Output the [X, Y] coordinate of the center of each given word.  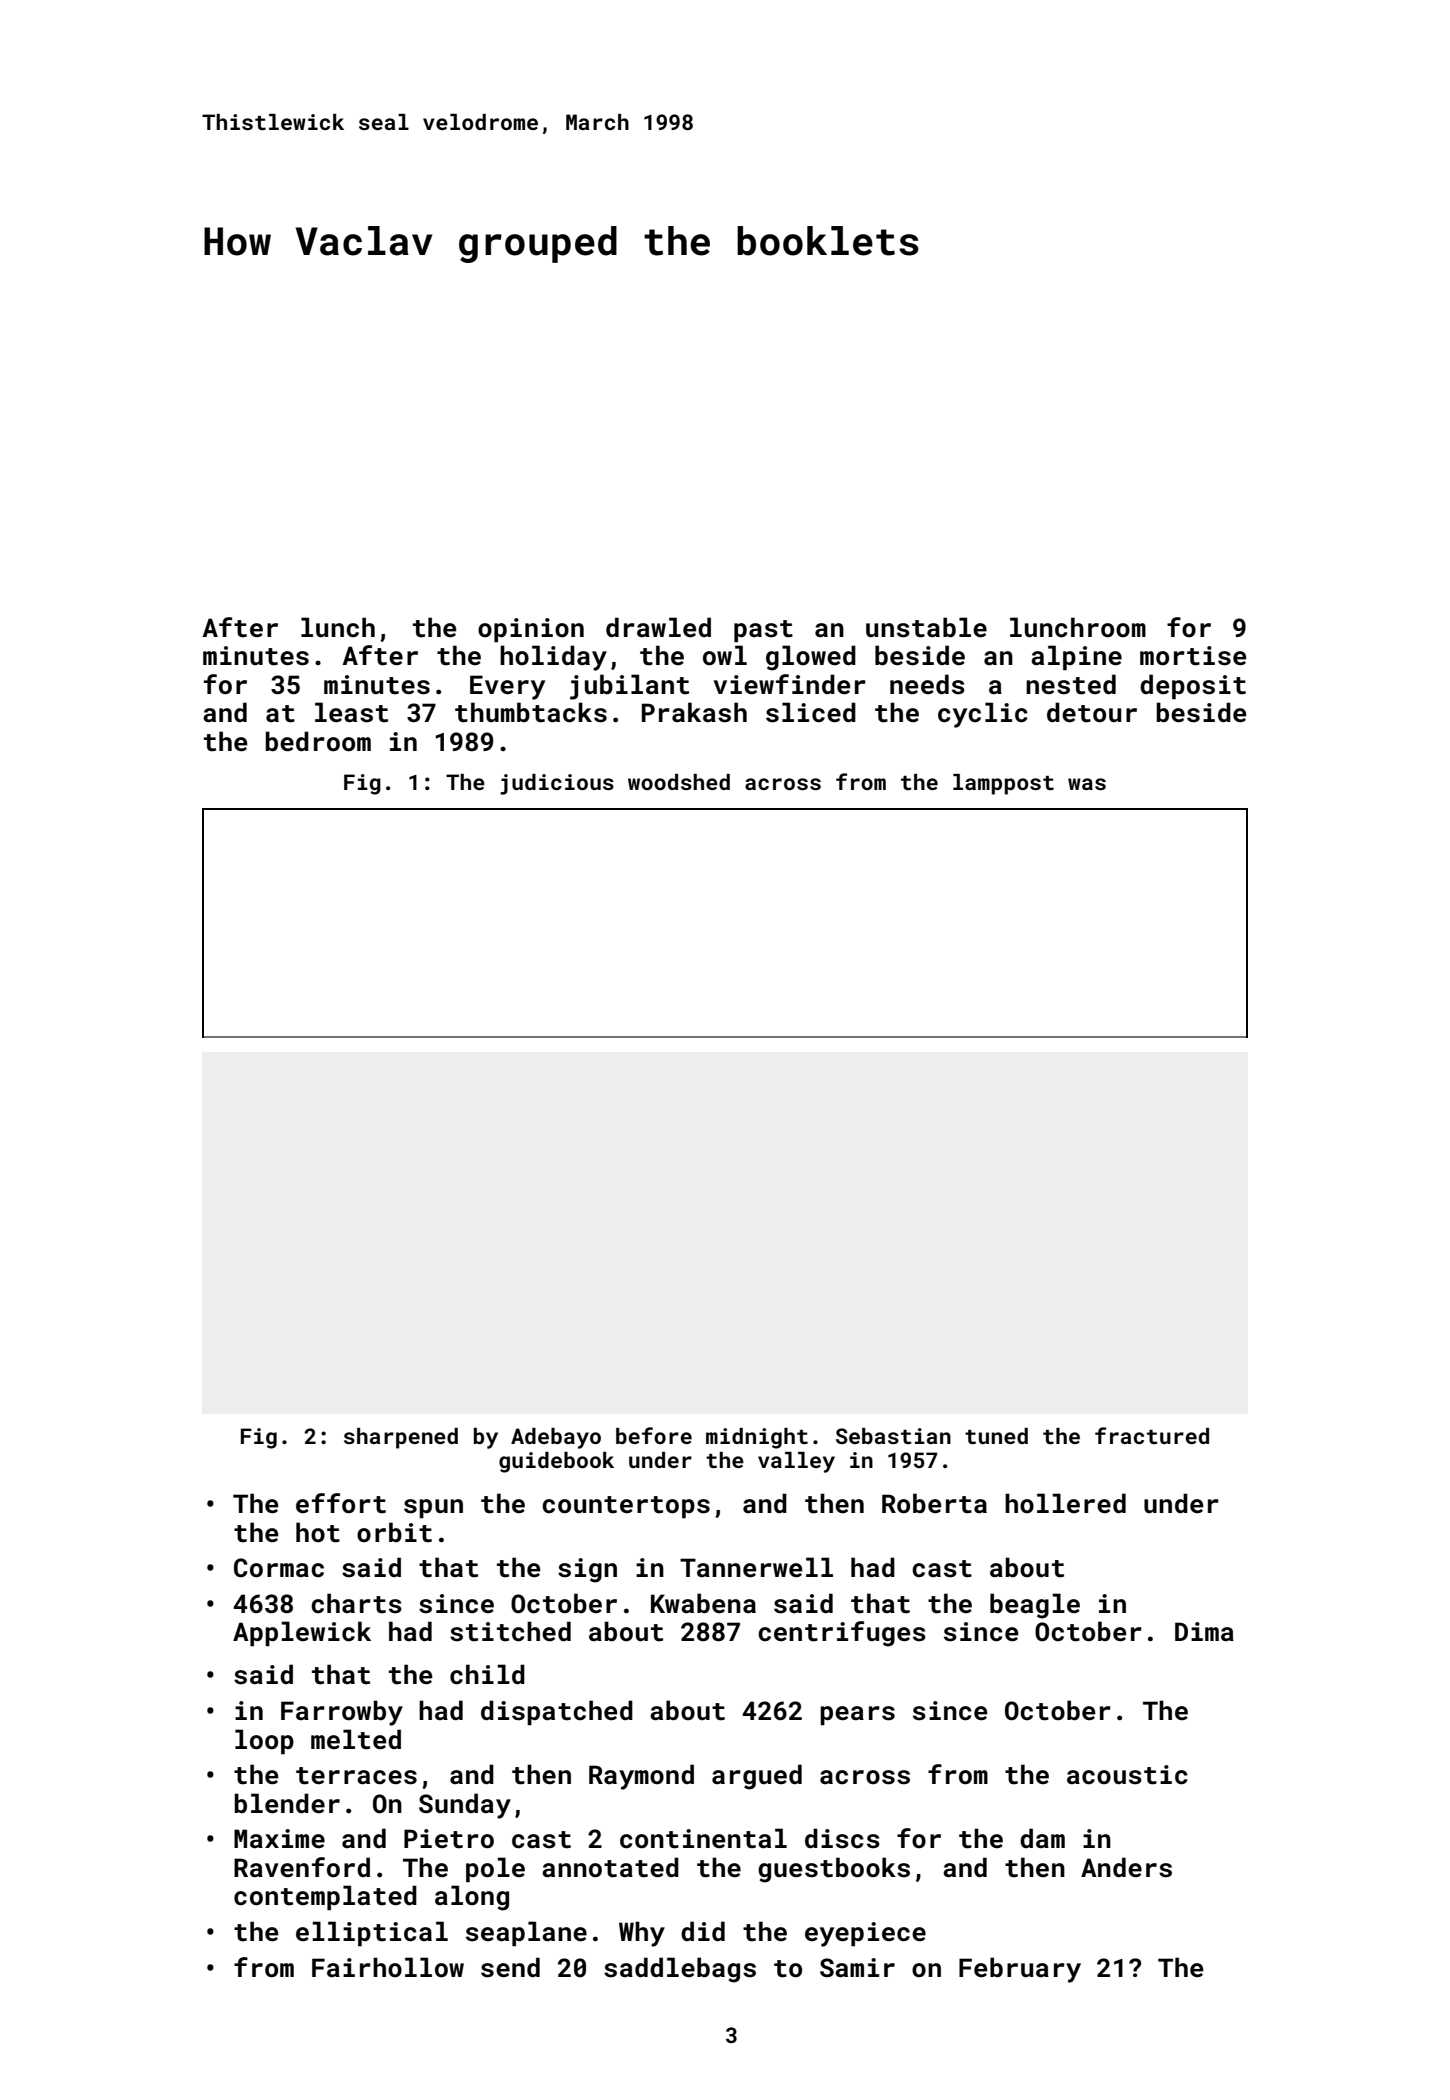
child [487, 1674]
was [1087, 784]
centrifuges [842, 1634]
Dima [1204, 1631]
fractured [1152, 1435]
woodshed [679, 782]
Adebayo [556, 1438]
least [351, 712]
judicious [557, 784]
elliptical [372, 1933]
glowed [811, 658]
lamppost [1003, 784]
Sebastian [893, 1436]
